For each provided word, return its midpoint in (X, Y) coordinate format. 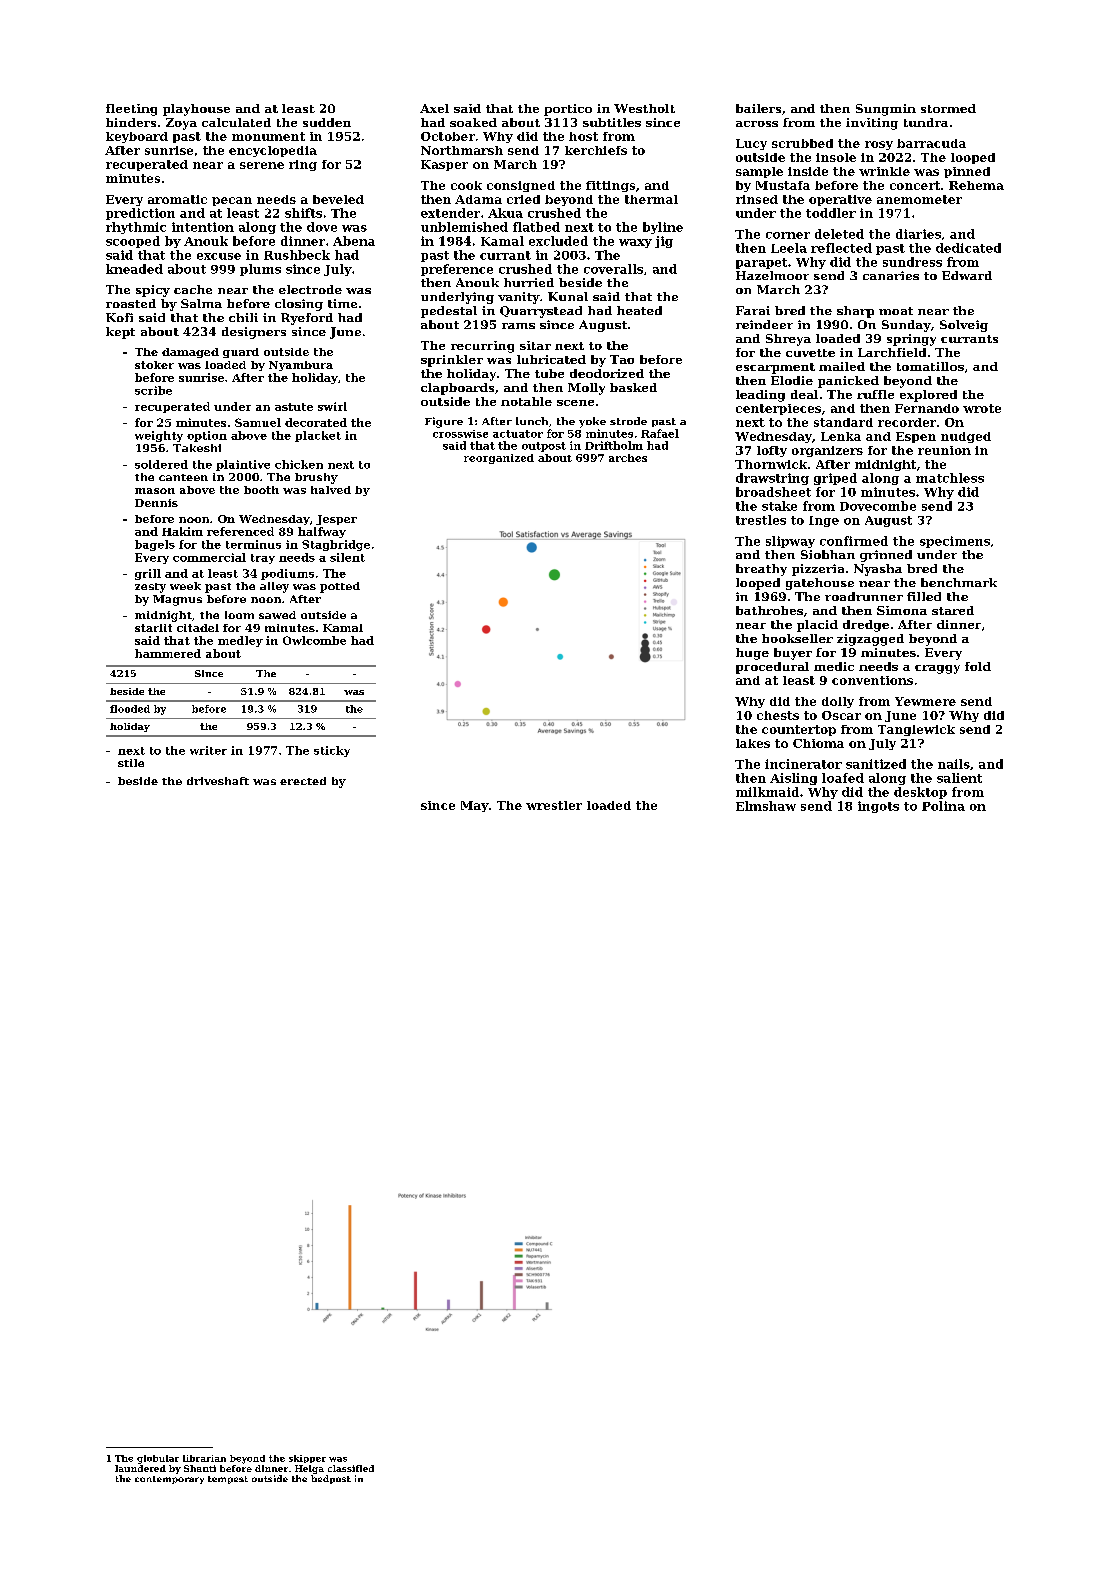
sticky (332, 751)
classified (351, 1468)
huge (752, 654)
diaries (918, 234)
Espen (916, 437)
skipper (307, 1459)
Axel (434, 108)
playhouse (196, 110)
